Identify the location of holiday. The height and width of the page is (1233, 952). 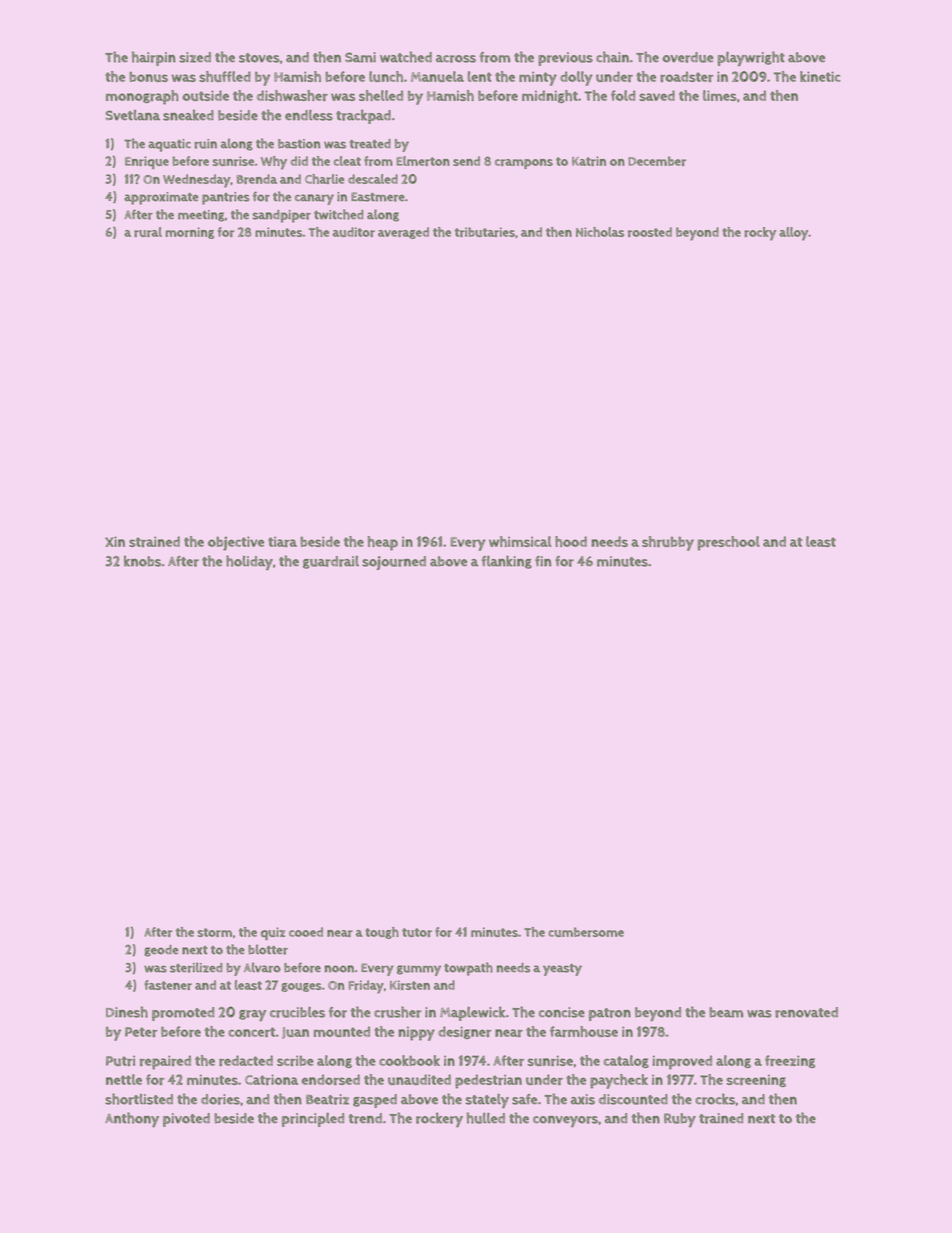
(249, 562).
